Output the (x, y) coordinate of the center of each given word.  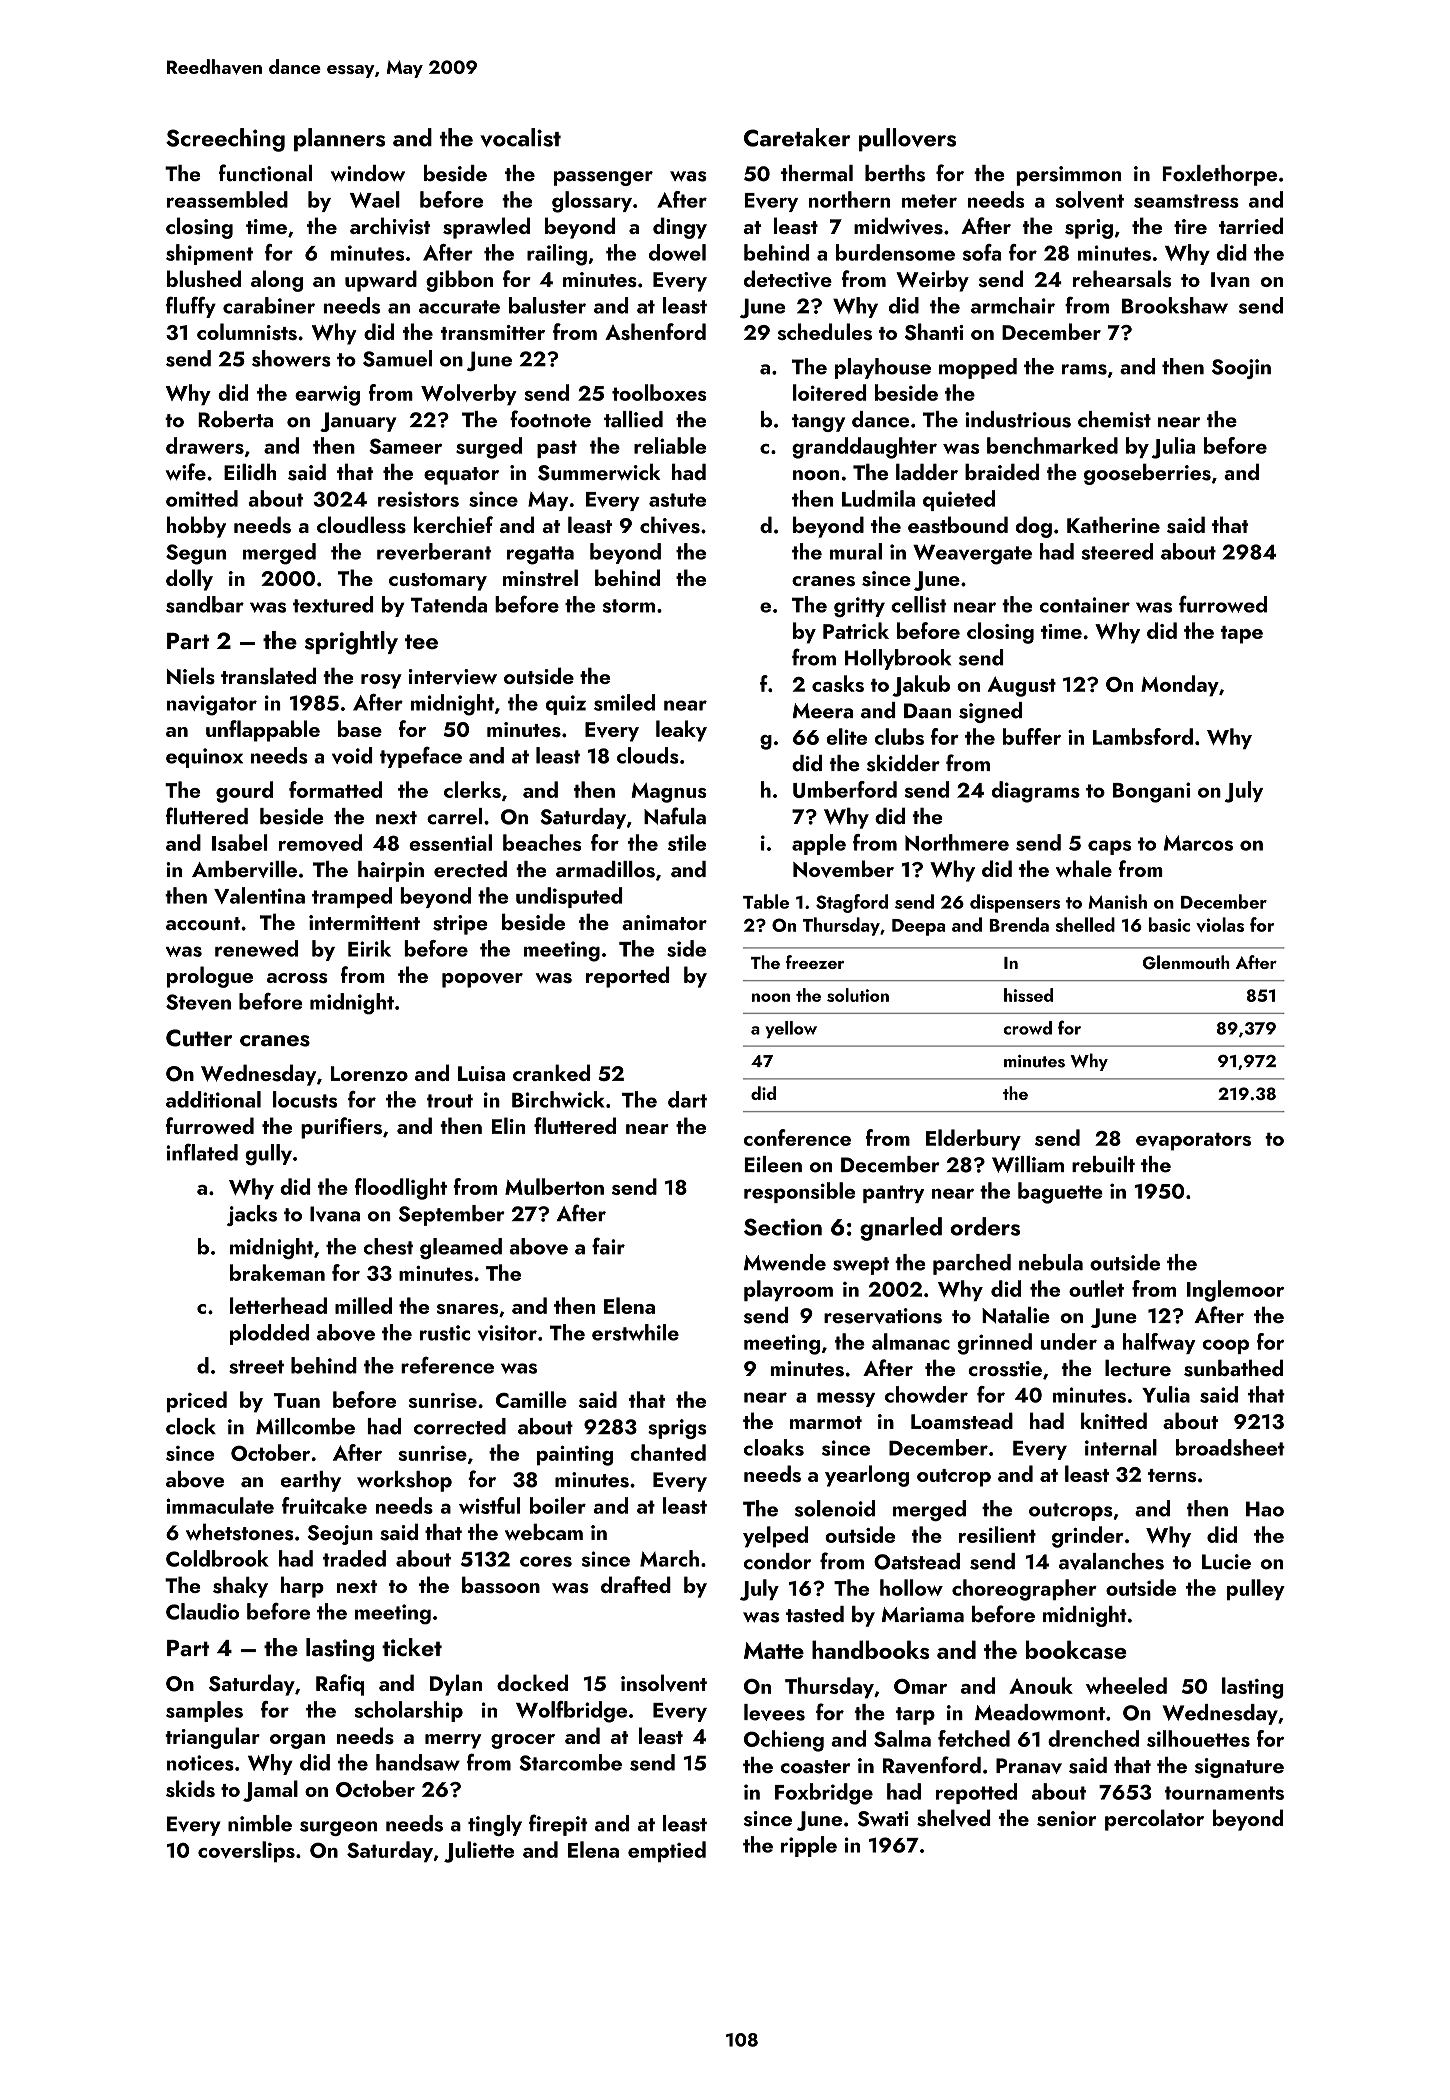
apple (819, 844)
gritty (859, 607)
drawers (205, 445)
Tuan (297, 1400)
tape (1242, 635)
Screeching (225, 140)
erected (470, 869)
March (669, 1558)
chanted (668, 1452)
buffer (1032, 736)
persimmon (1068, 176)
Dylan (456, 1685)
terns (1172, 1475)
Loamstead (962, 1421)
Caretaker (797, 137)
